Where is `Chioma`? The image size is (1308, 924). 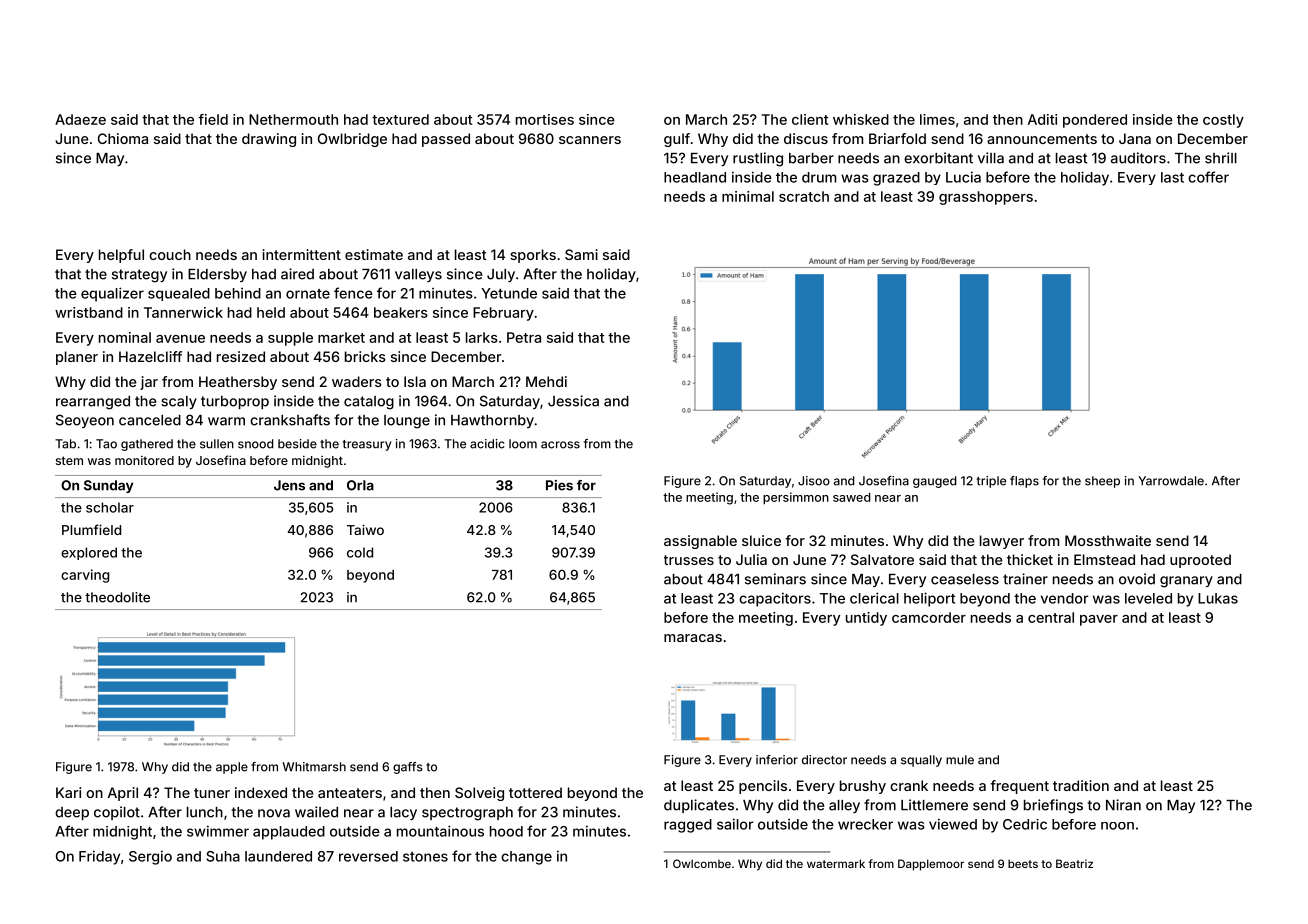
Chioma is located at coordinates (123, 138).
